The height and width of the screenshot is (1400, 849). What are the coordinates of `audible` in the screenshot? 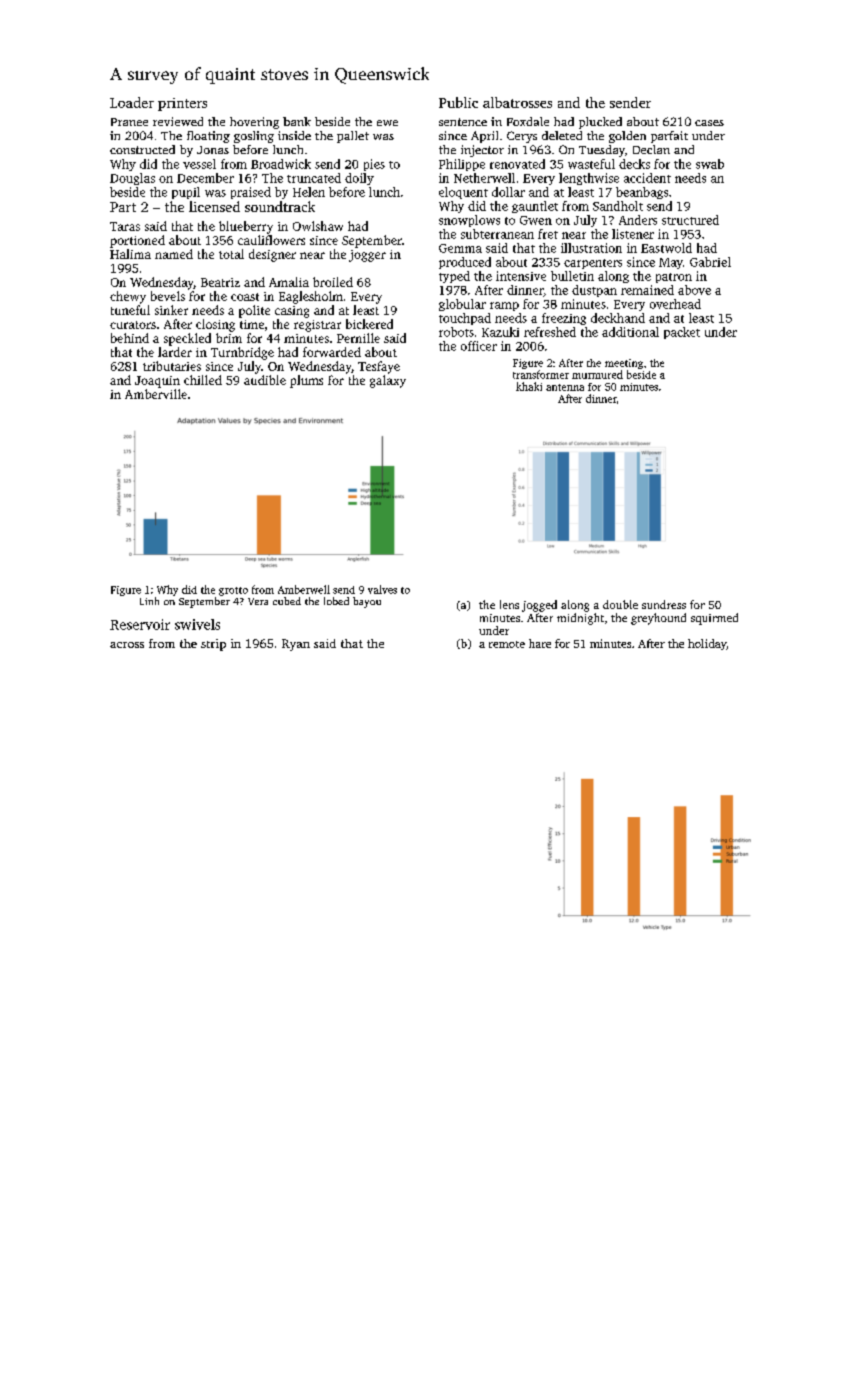 It's located at (265, 380).
